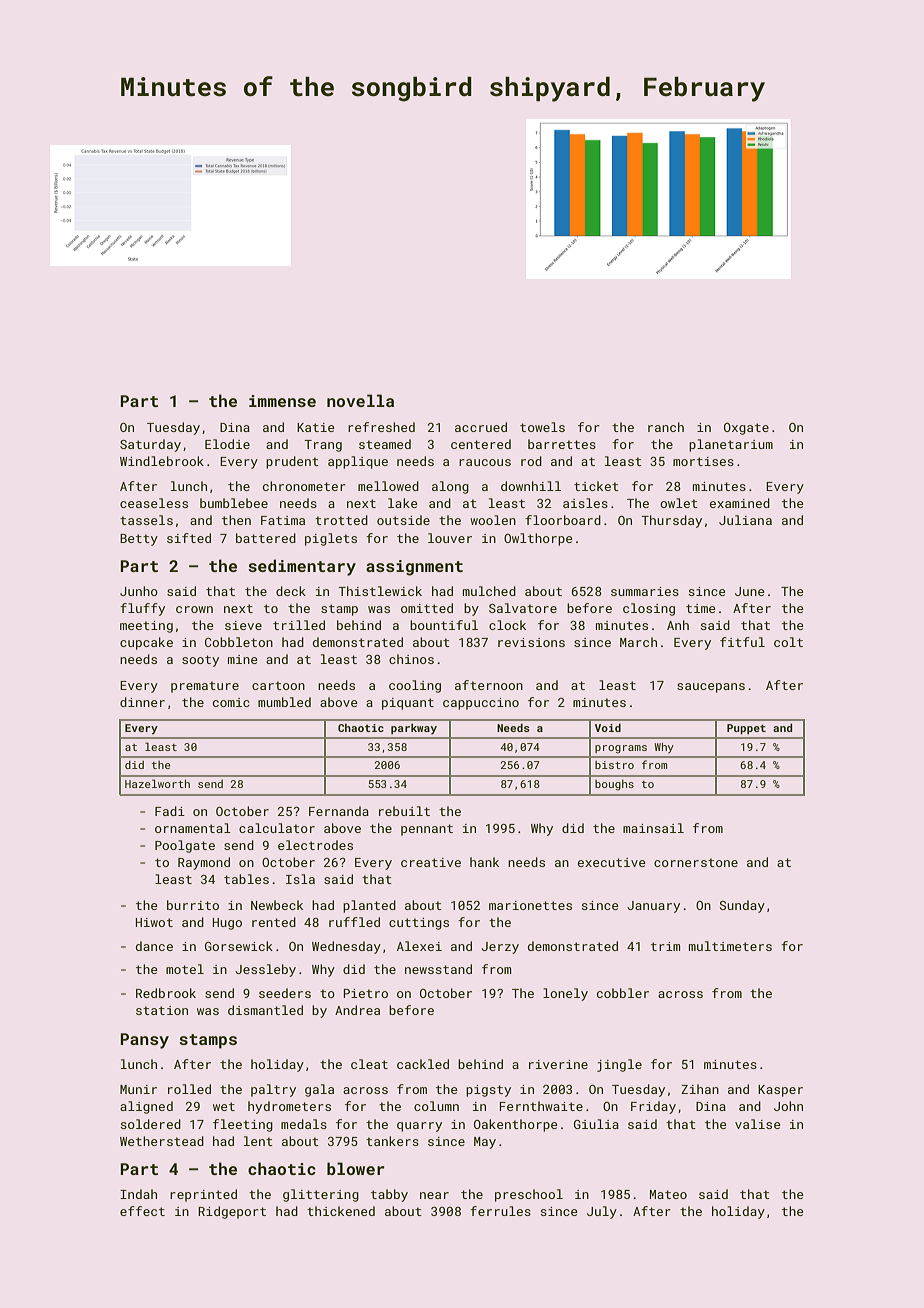  Describe the element at coordinates (668, 1194) in the screenshot. I see `Mateo` at that location.
